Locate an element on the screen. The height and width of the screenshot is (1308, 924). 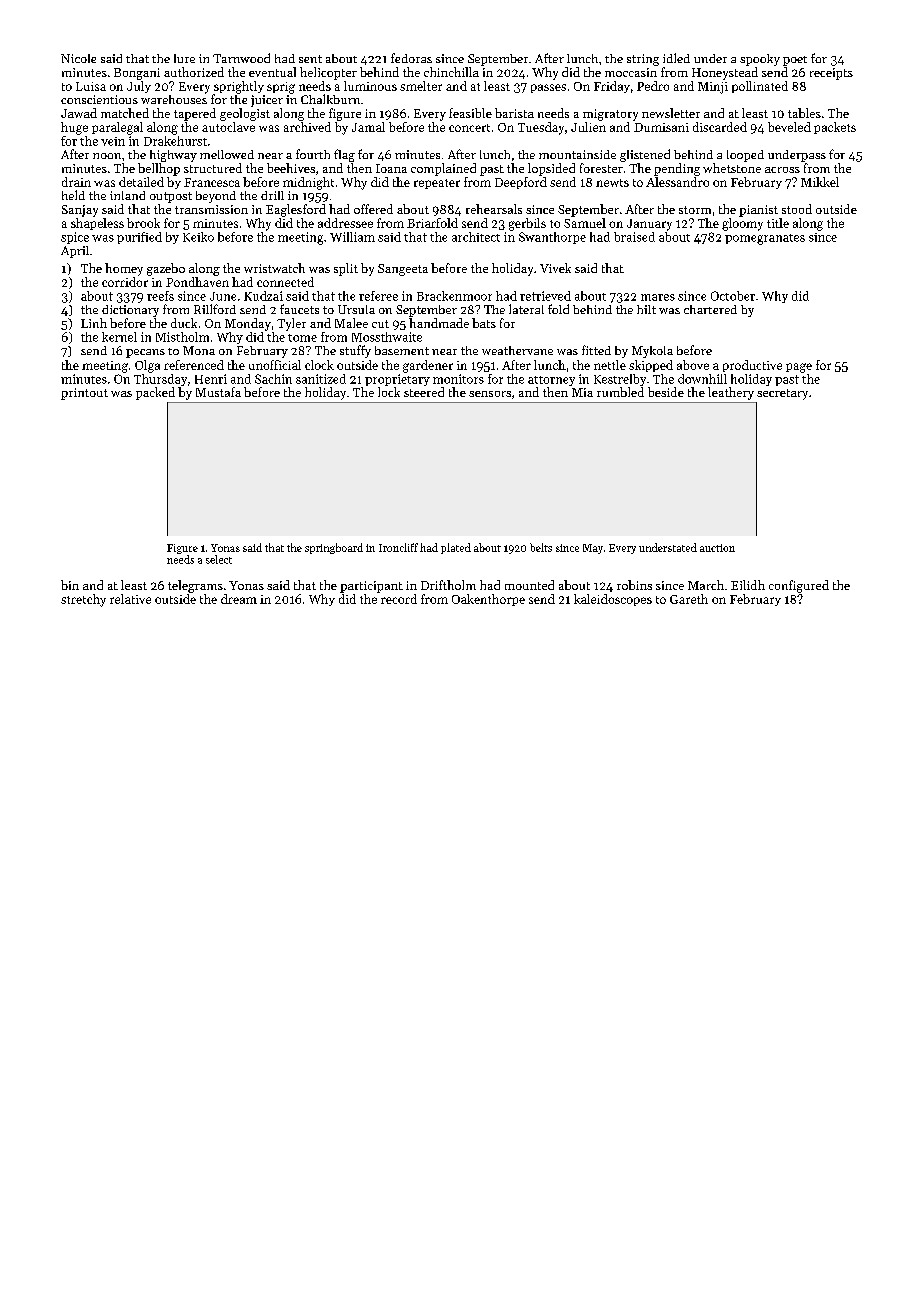
lateral is located at coordinates (526, 309).
